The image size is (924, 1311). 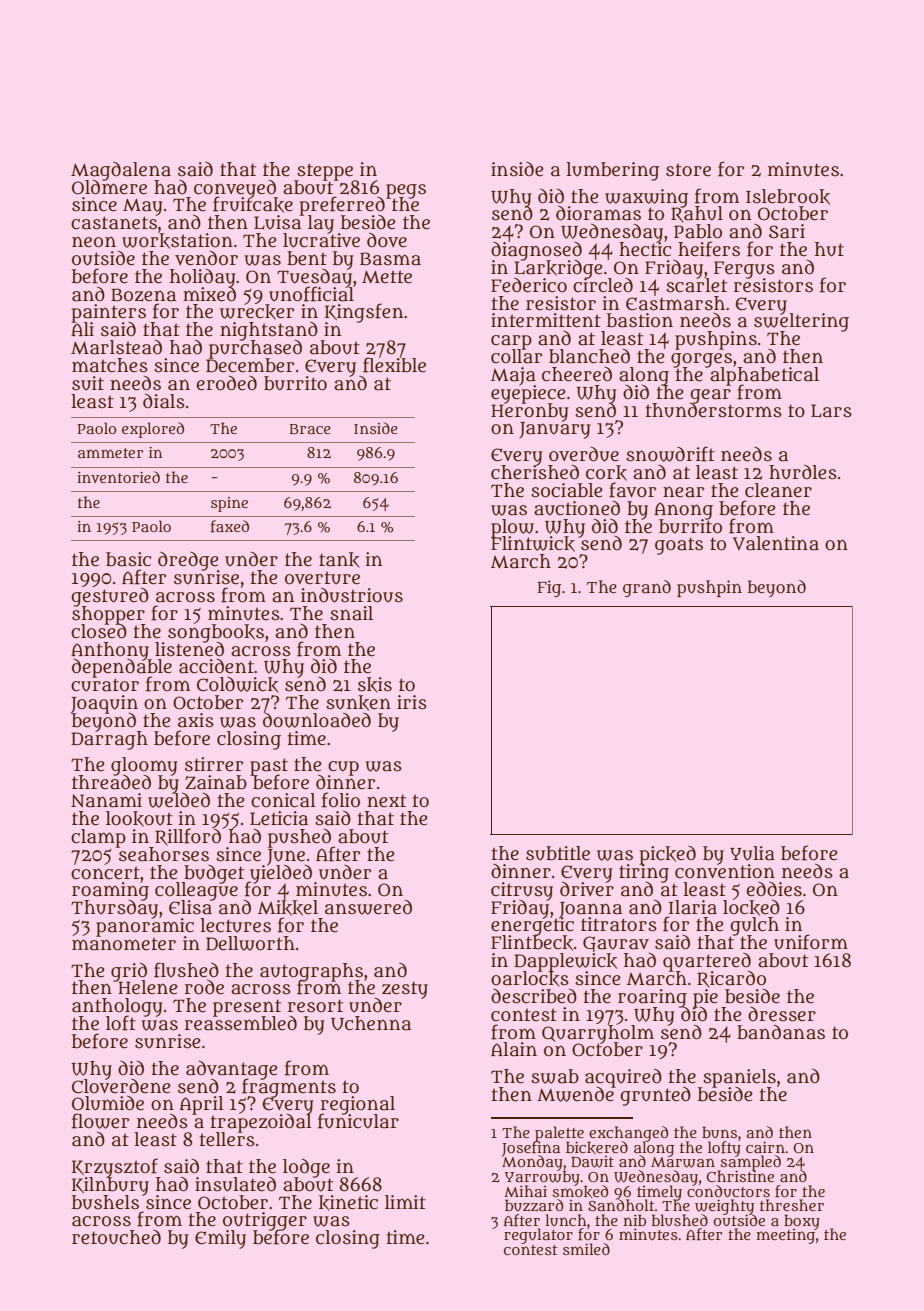 I want to click on gulch, so click(x=754, y=926).
